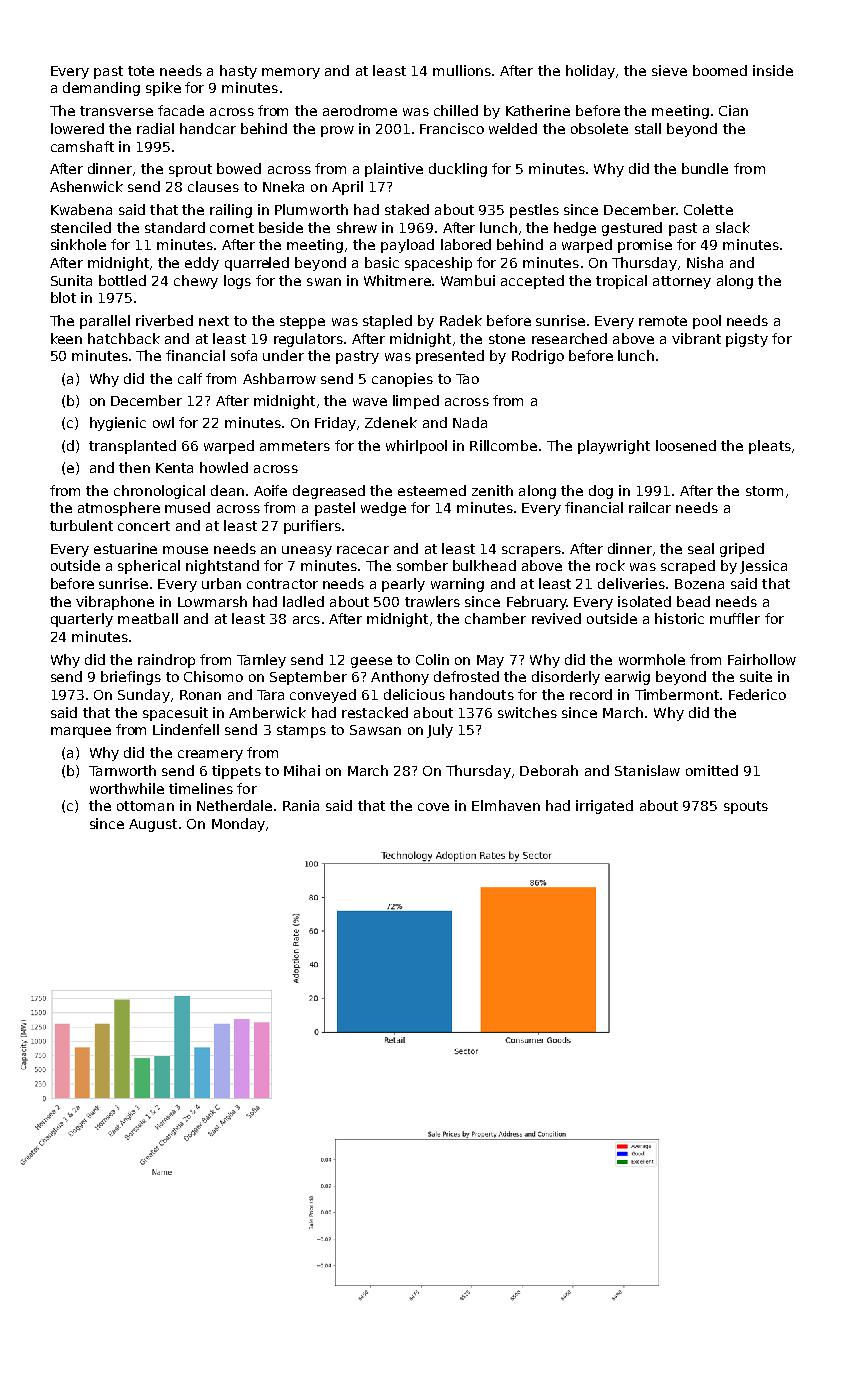  What do you see at coordinates (244, 355) in the page?
I see `sofa` at bounding box center [244, 355].
